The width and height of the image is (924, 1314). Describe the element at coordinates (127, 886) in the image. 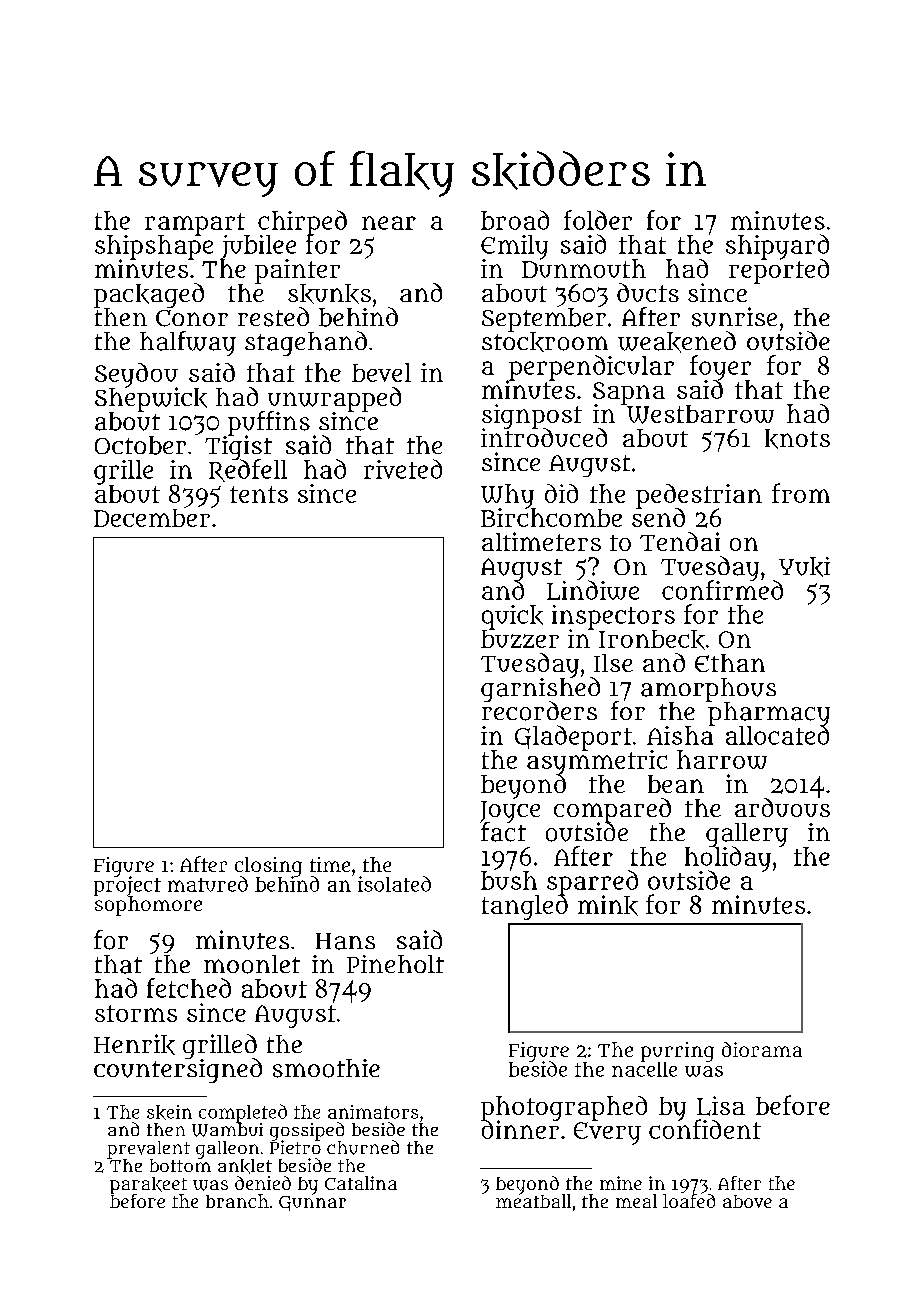

I see `project` at that location.
